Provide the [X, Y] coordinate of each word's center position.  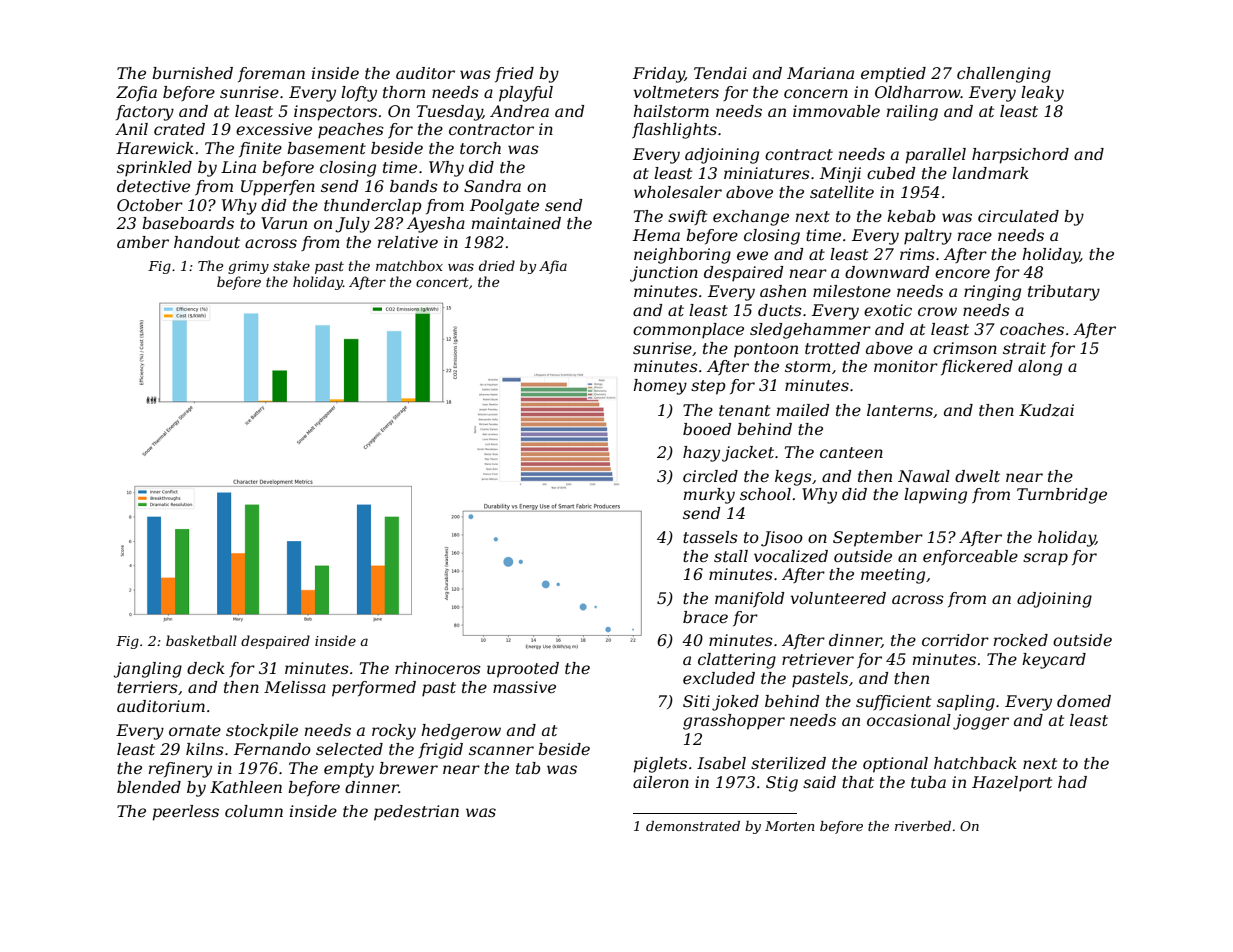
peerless [185, 813]
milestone [852, 291]
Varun [284, 223]
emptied [893, 75]
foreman [271, 74]
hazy [701, 454]
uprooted [523, 670]
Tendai [720, 73]
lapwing [935, 496]
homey [660, 387]
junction [664, 274]
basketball [201, 640]
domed [1084, 701]
